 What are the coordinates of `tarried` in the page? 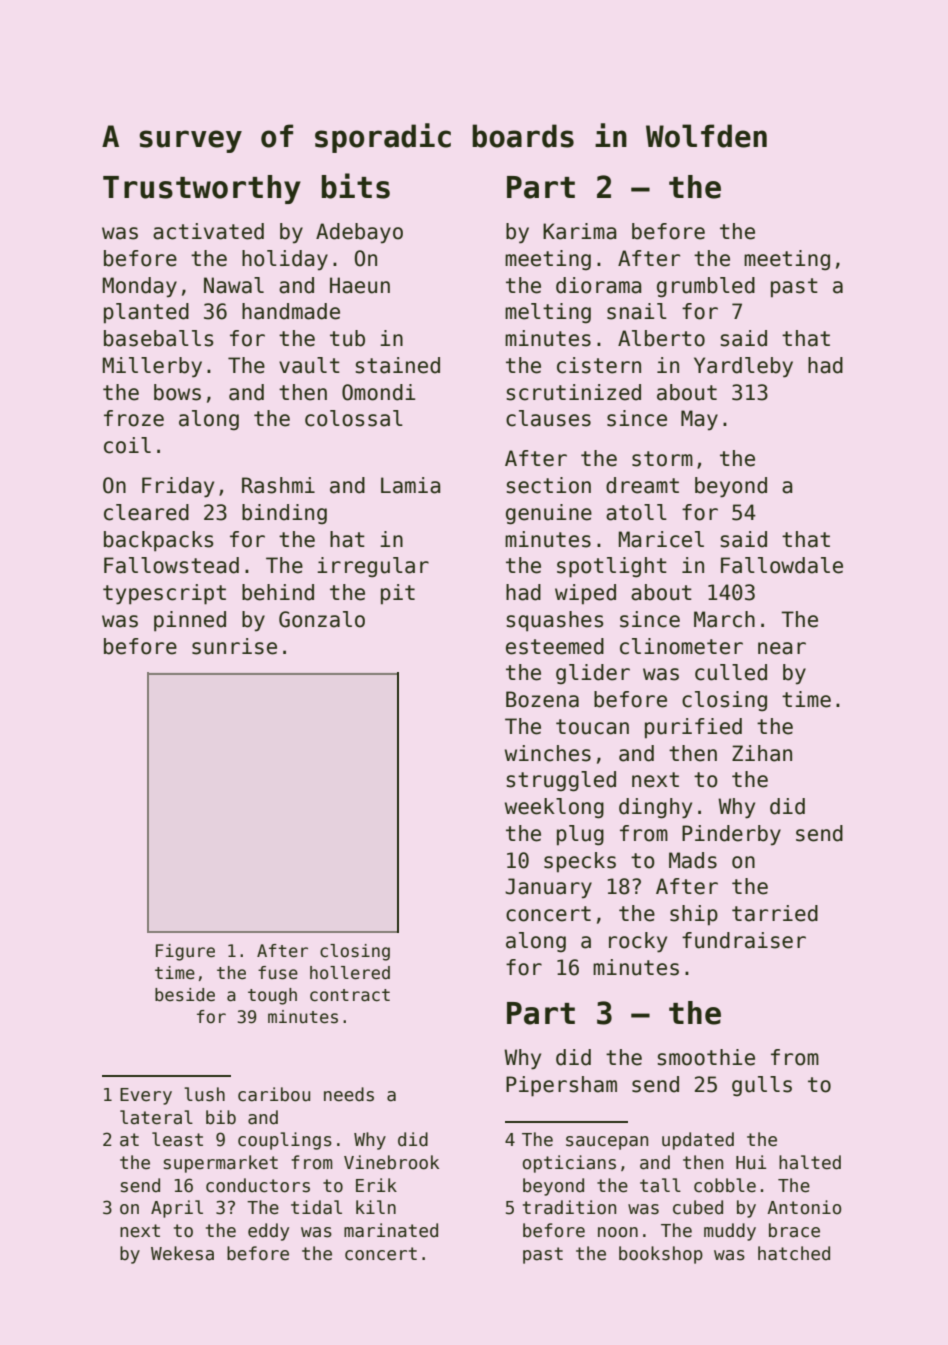 It's located at (775, 913).
